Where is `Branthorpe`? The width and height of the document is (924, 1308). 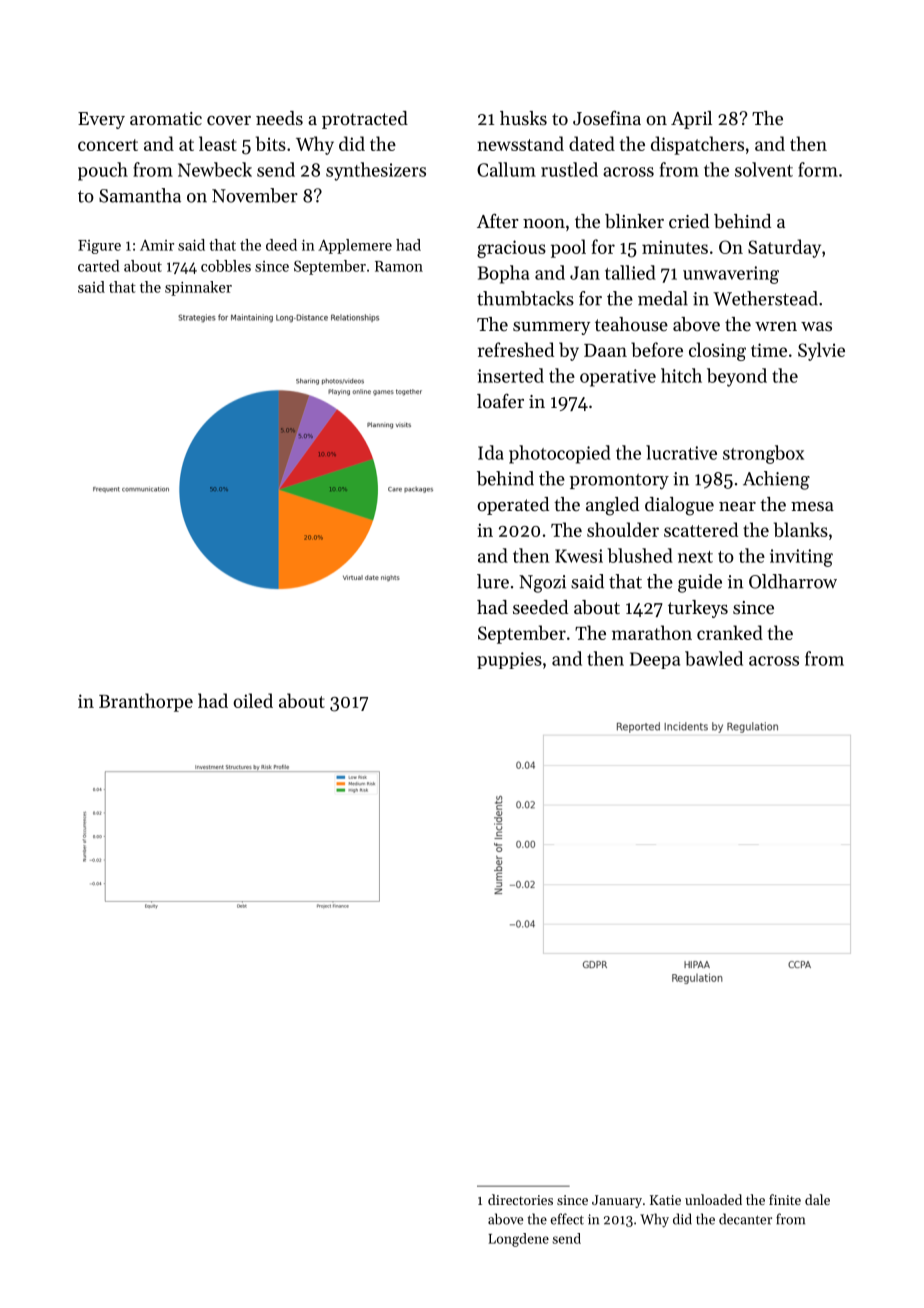 Branthorpe is located at coordinates (146, 702).
